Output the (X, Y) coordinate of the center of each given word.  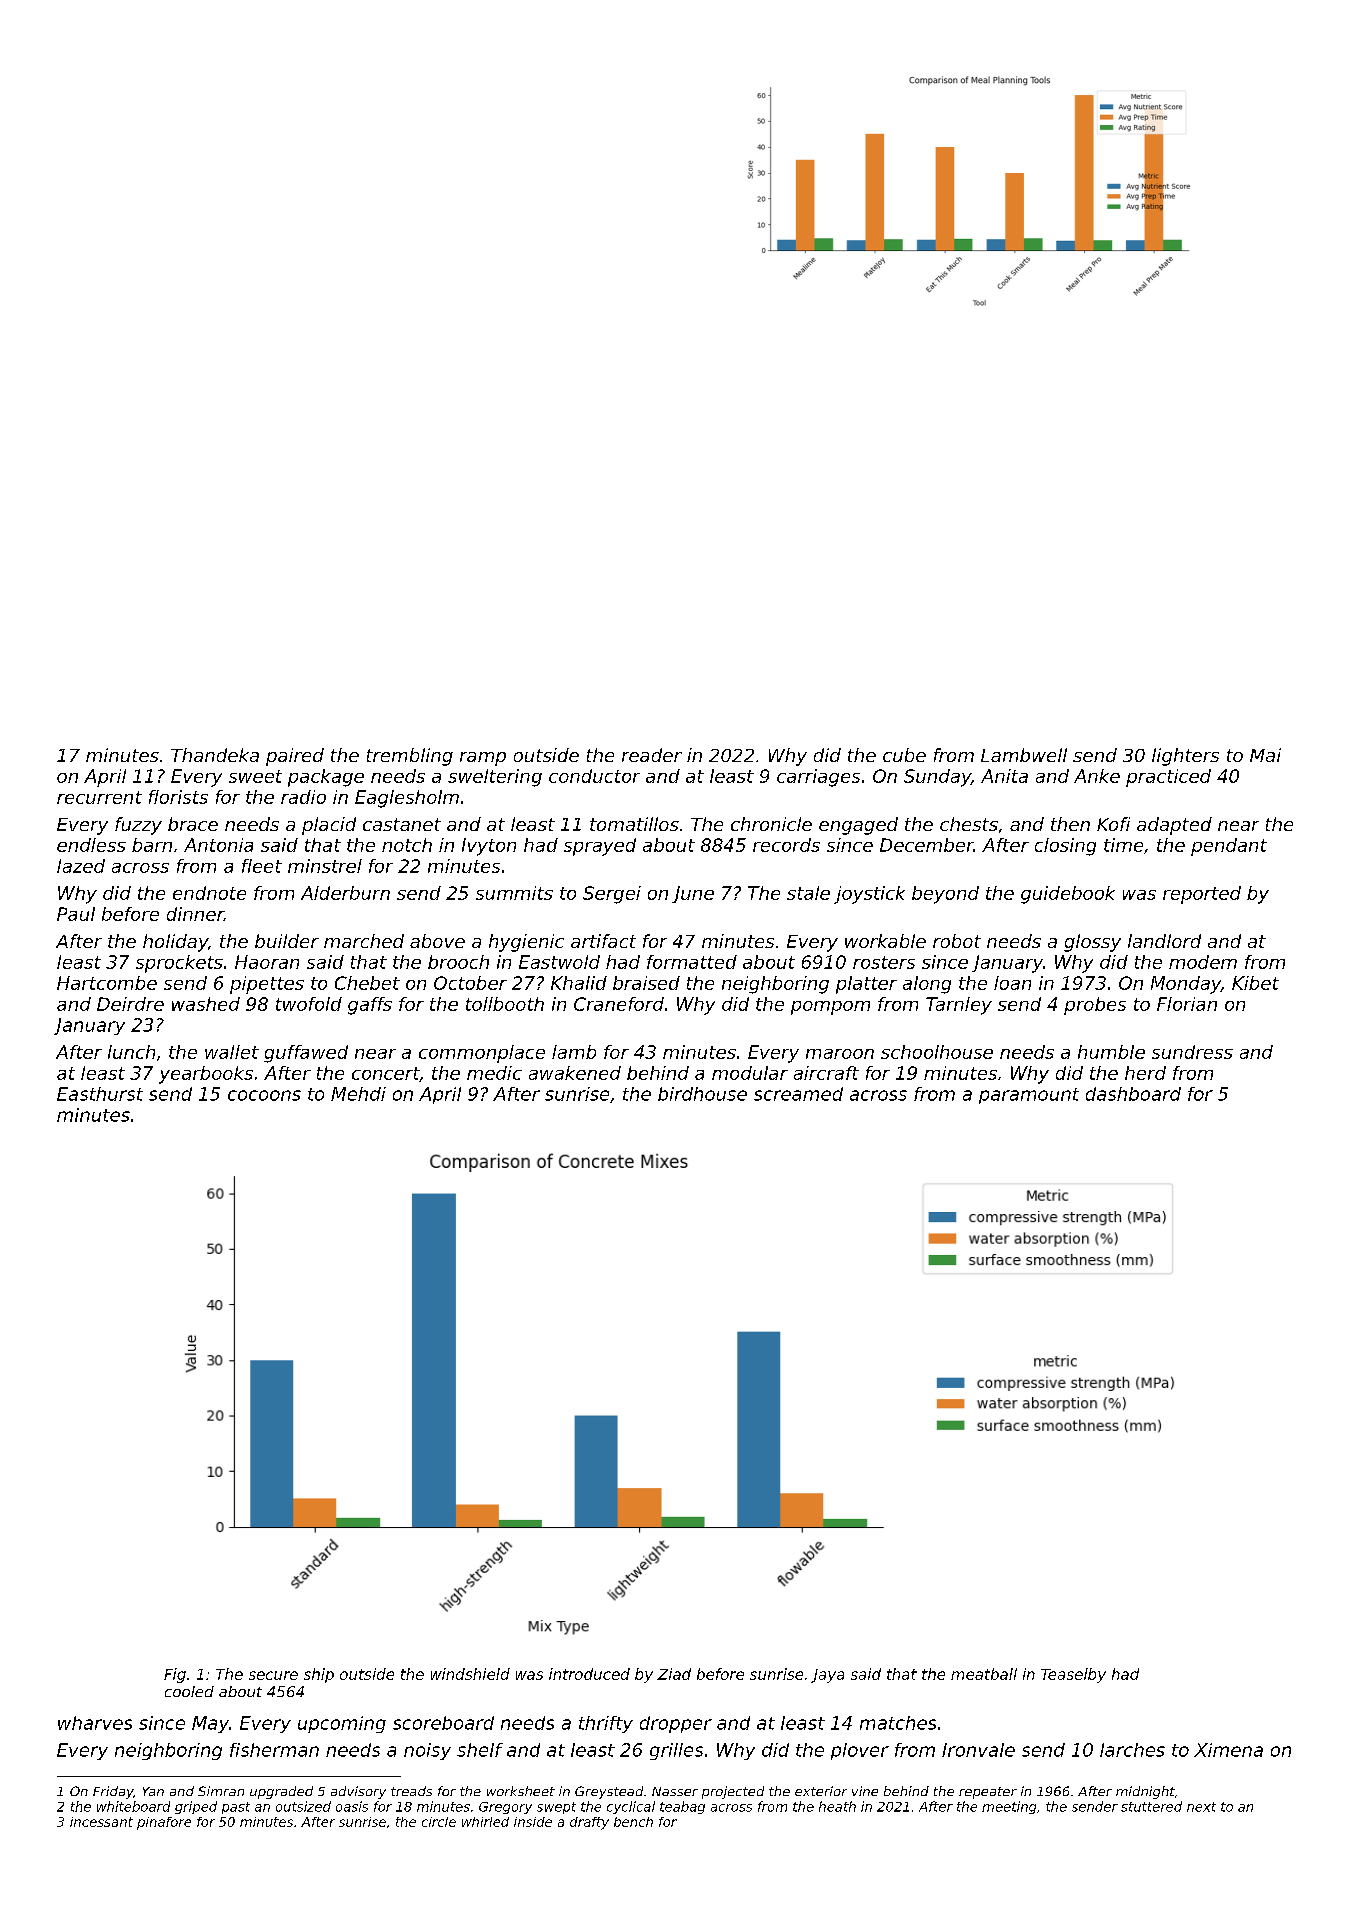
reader (652, 755)
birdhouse (702, 1094)
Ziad (674, 1674)
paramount (1029, 1096)
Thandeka (215, 755)
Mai (1265, 755)
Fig (175, 1675)
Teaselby (1073, 1675)
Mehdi (358, 1094)
